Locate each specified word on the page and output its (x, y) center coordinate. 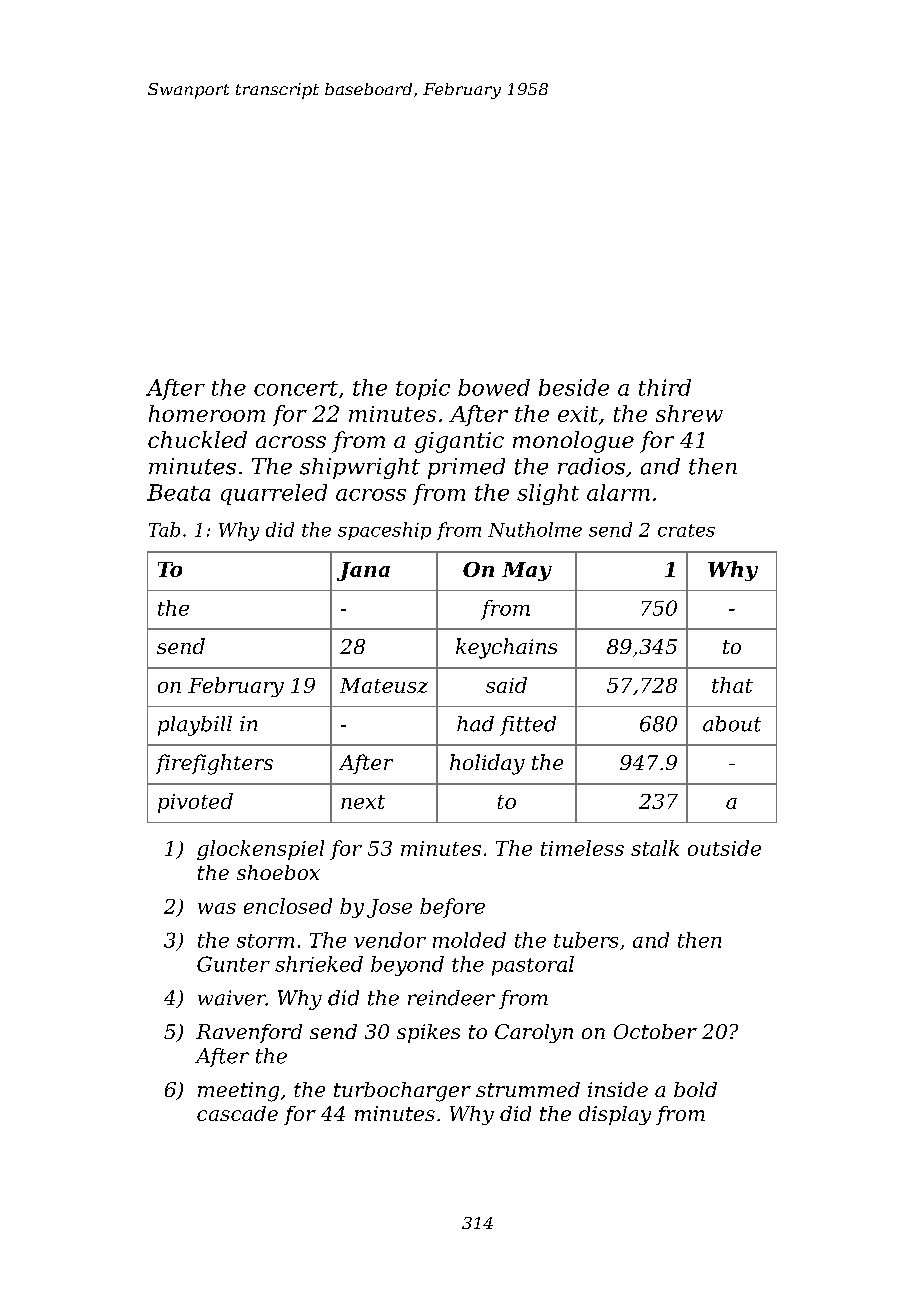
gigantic (459, 442)
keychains (506, 648)
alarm (618, 492)
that (732, 685)
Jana (363, 571)
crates (686, 530)
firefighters (214, 764)
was (217, 908)
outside (724, 848)
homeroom (207, 413)
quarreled (274, 494)
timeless (582, 848)
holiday (487, 764)
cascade (237, 1113)
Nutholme (535, 529)
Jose (389, 908)
